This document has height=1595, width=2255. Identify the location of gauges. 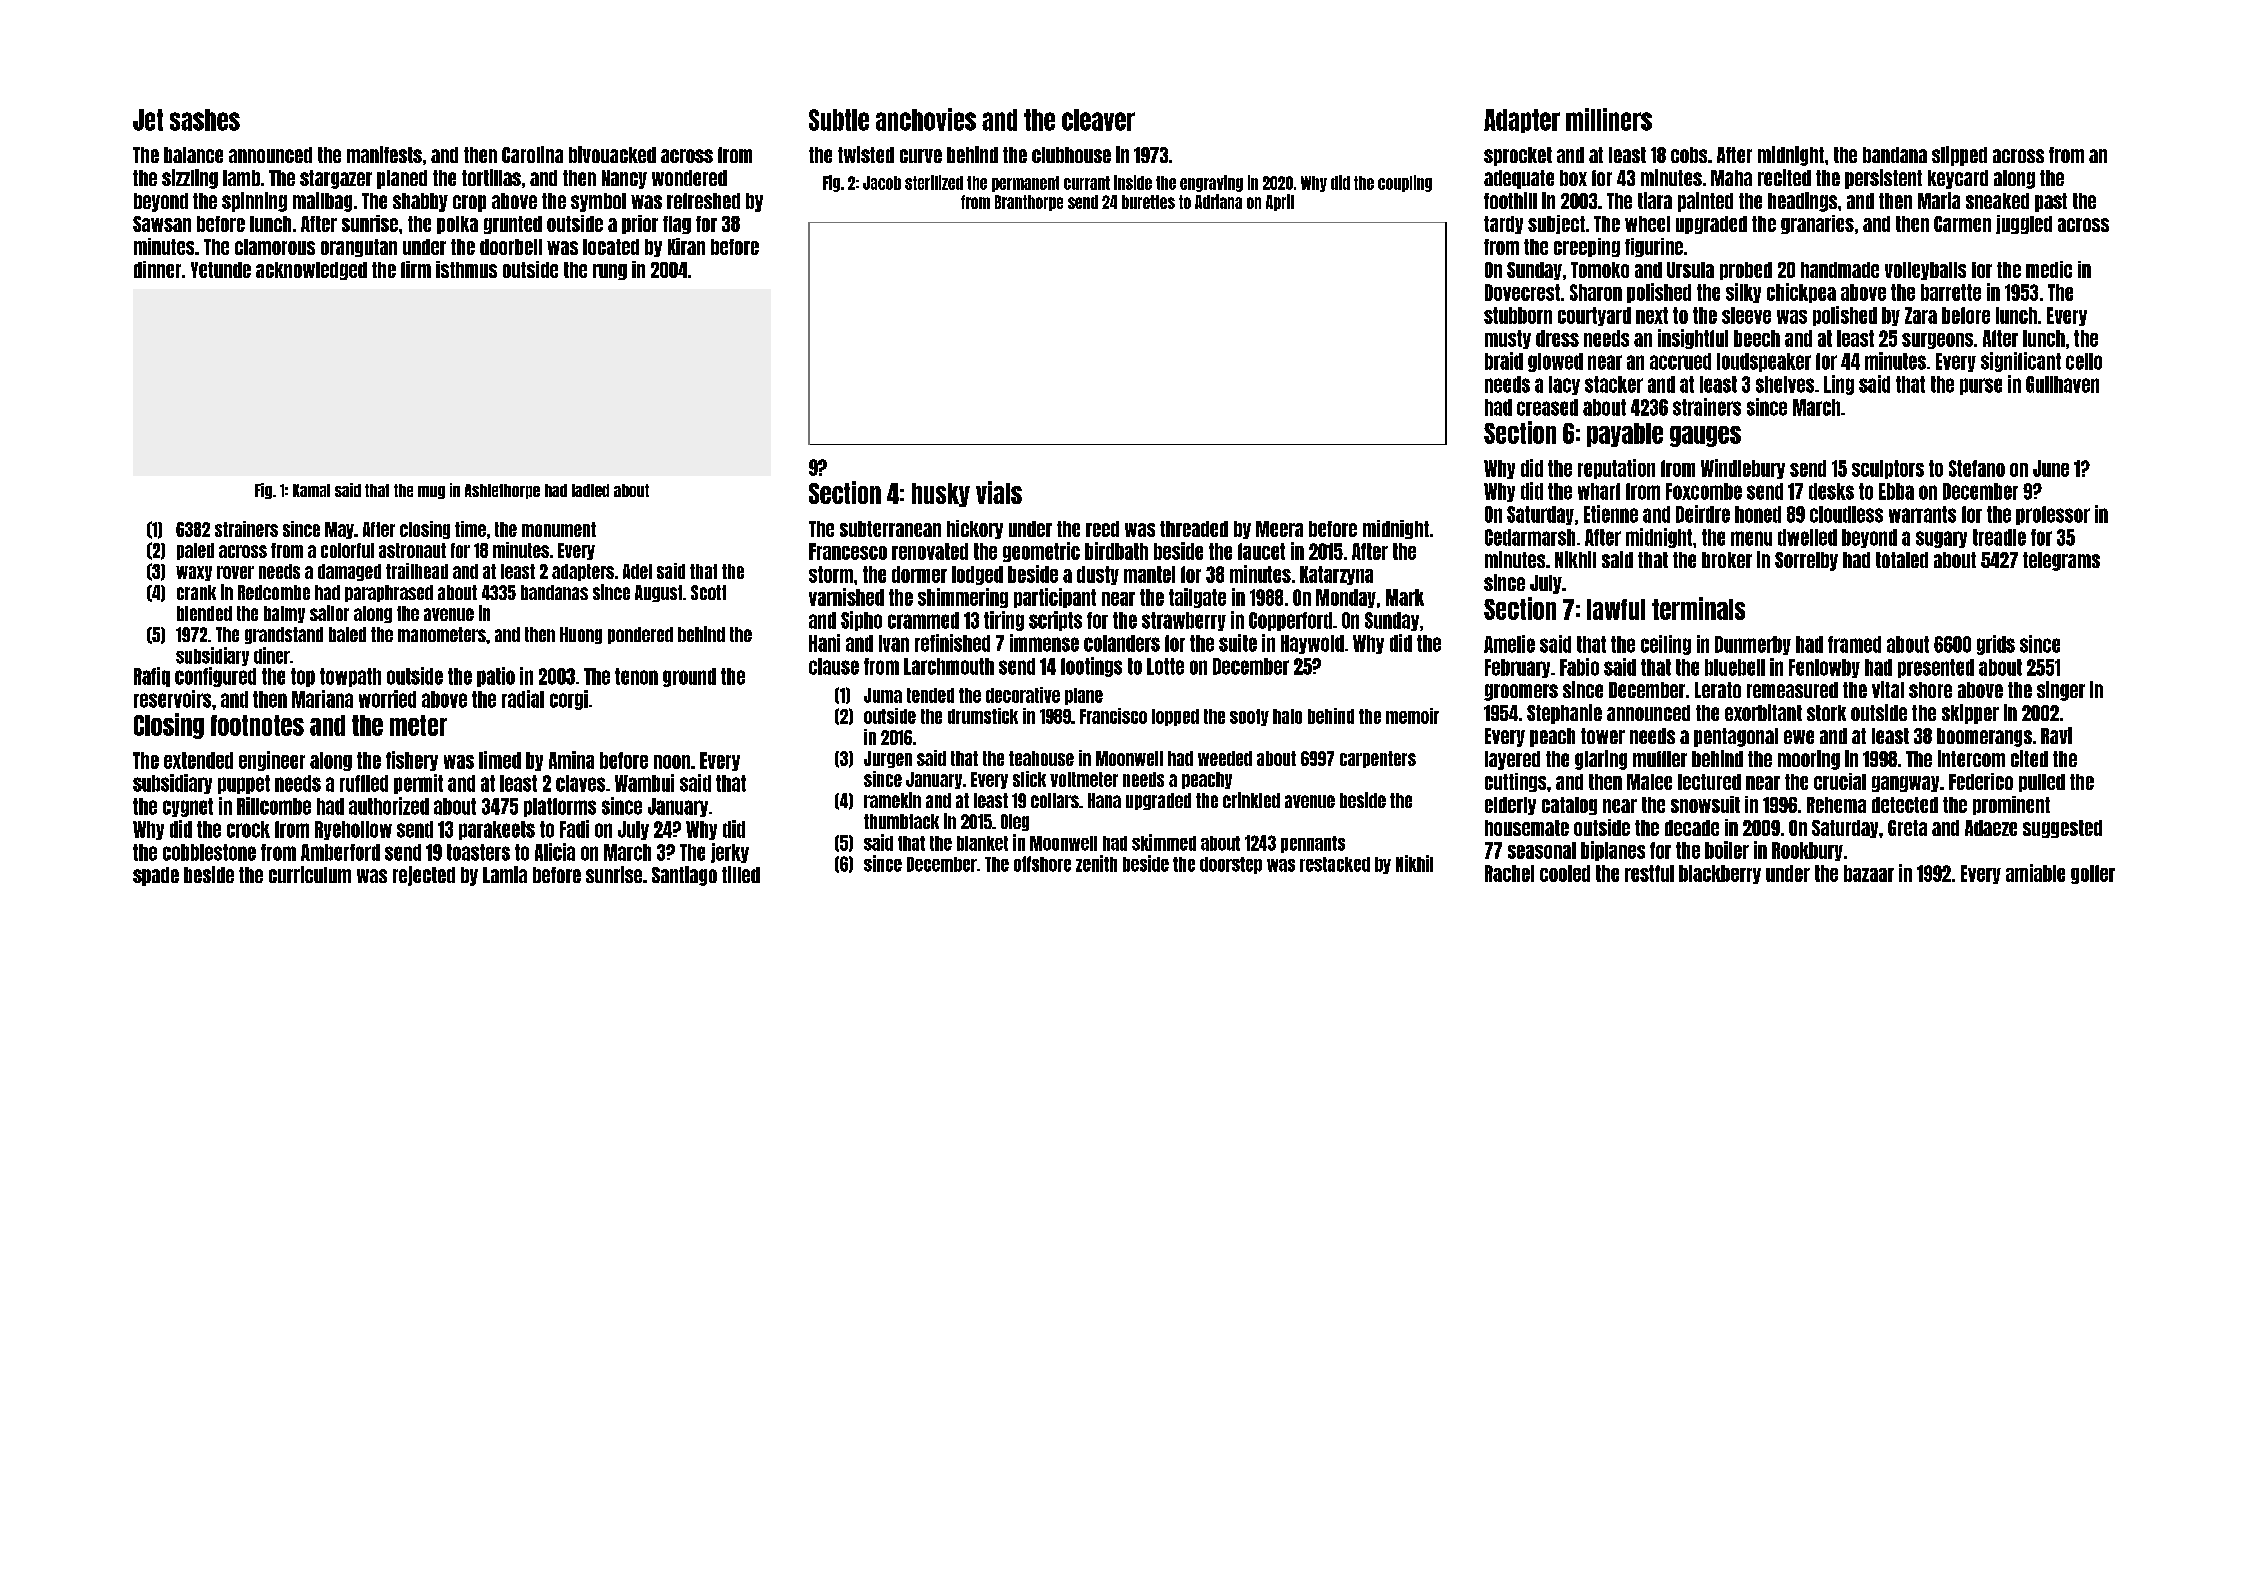
(1705, 436).
